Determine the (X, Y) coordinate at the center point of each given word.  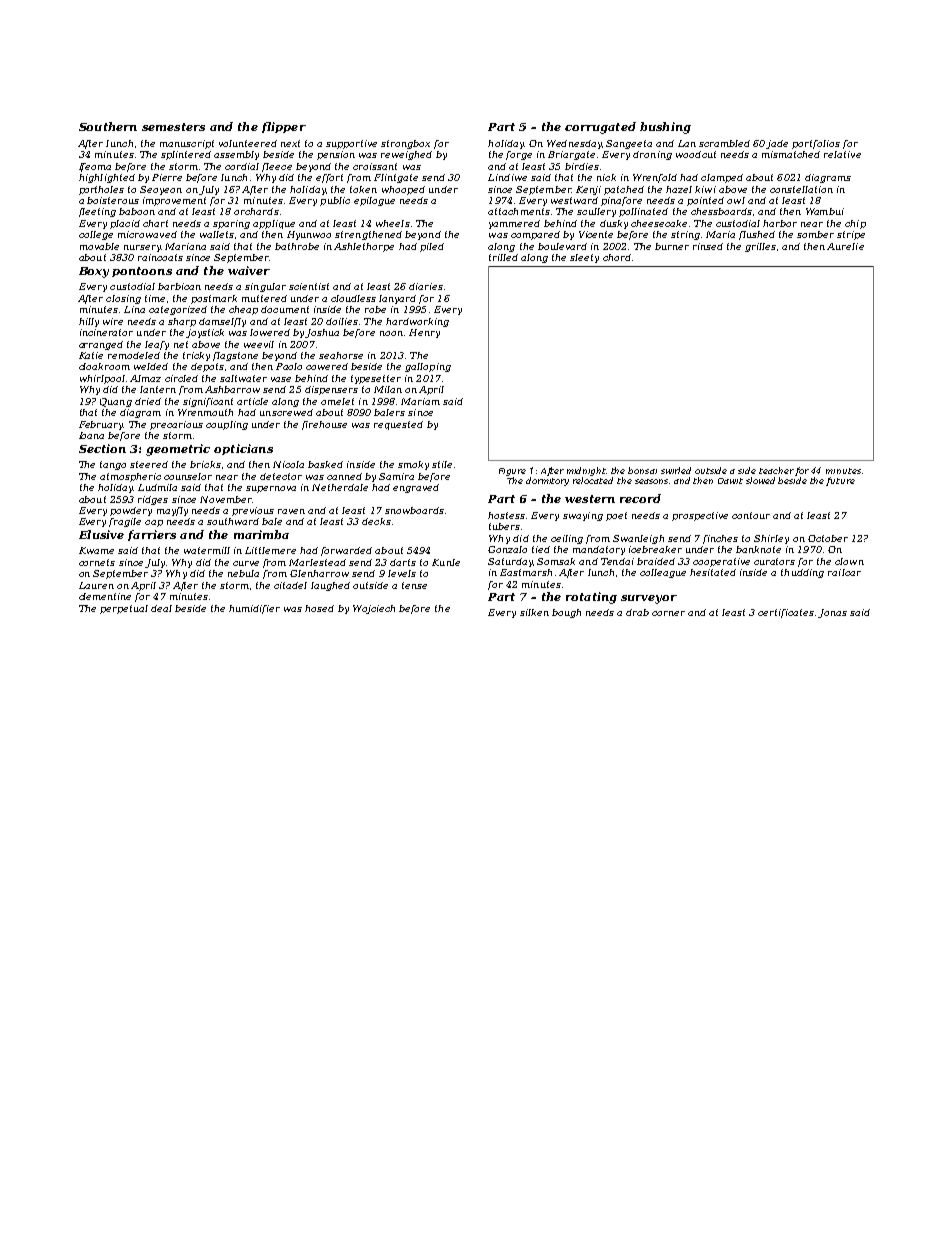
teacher (776, 470)
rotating (591, 598)
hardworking (417, 322)
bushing (665, 128)
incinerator (106, 332)
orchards (256, 211)
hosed (319, 608)
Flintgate (396, 178)
